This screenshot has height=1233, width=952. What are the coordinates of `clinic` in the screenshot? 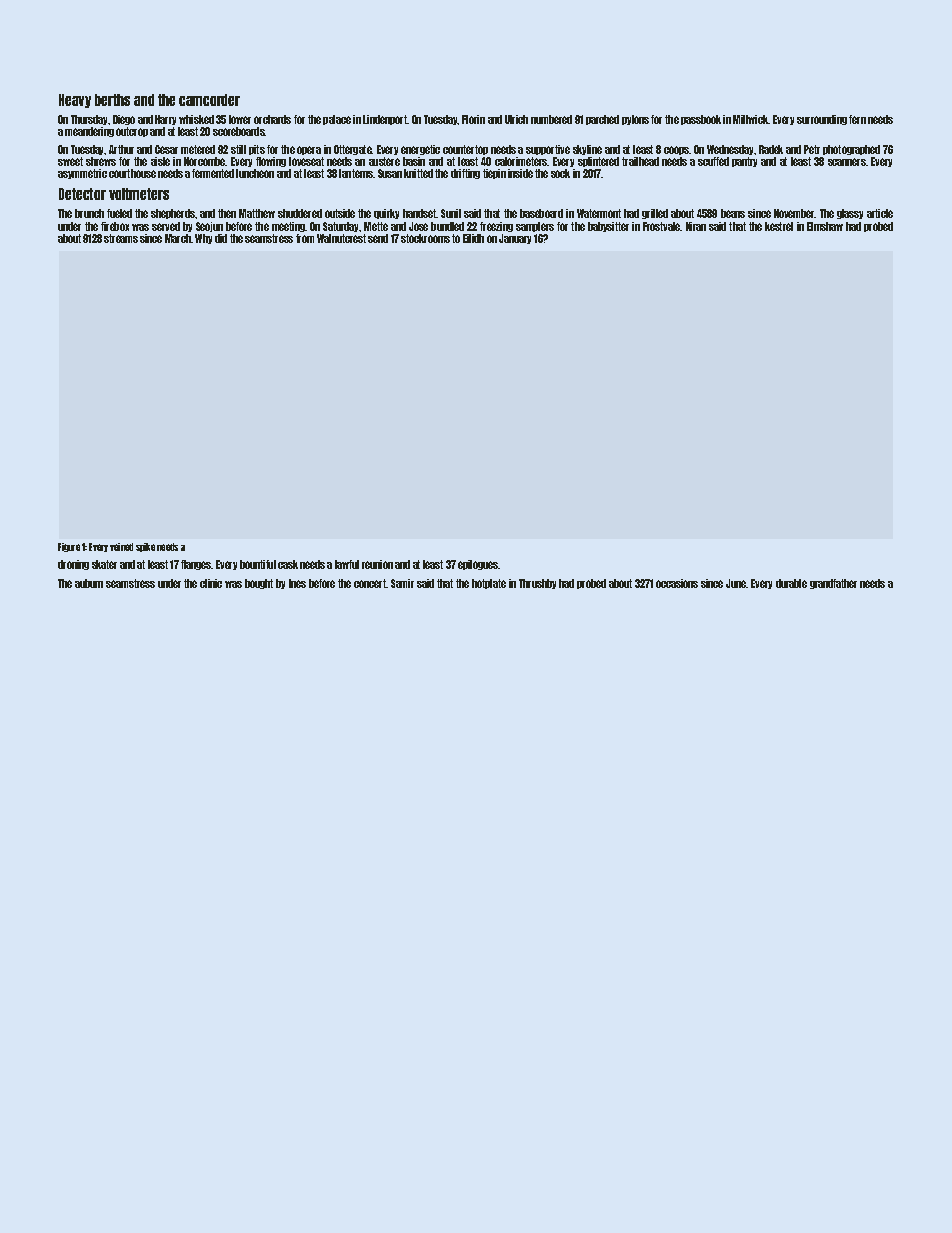 It's located at (211, 583).
